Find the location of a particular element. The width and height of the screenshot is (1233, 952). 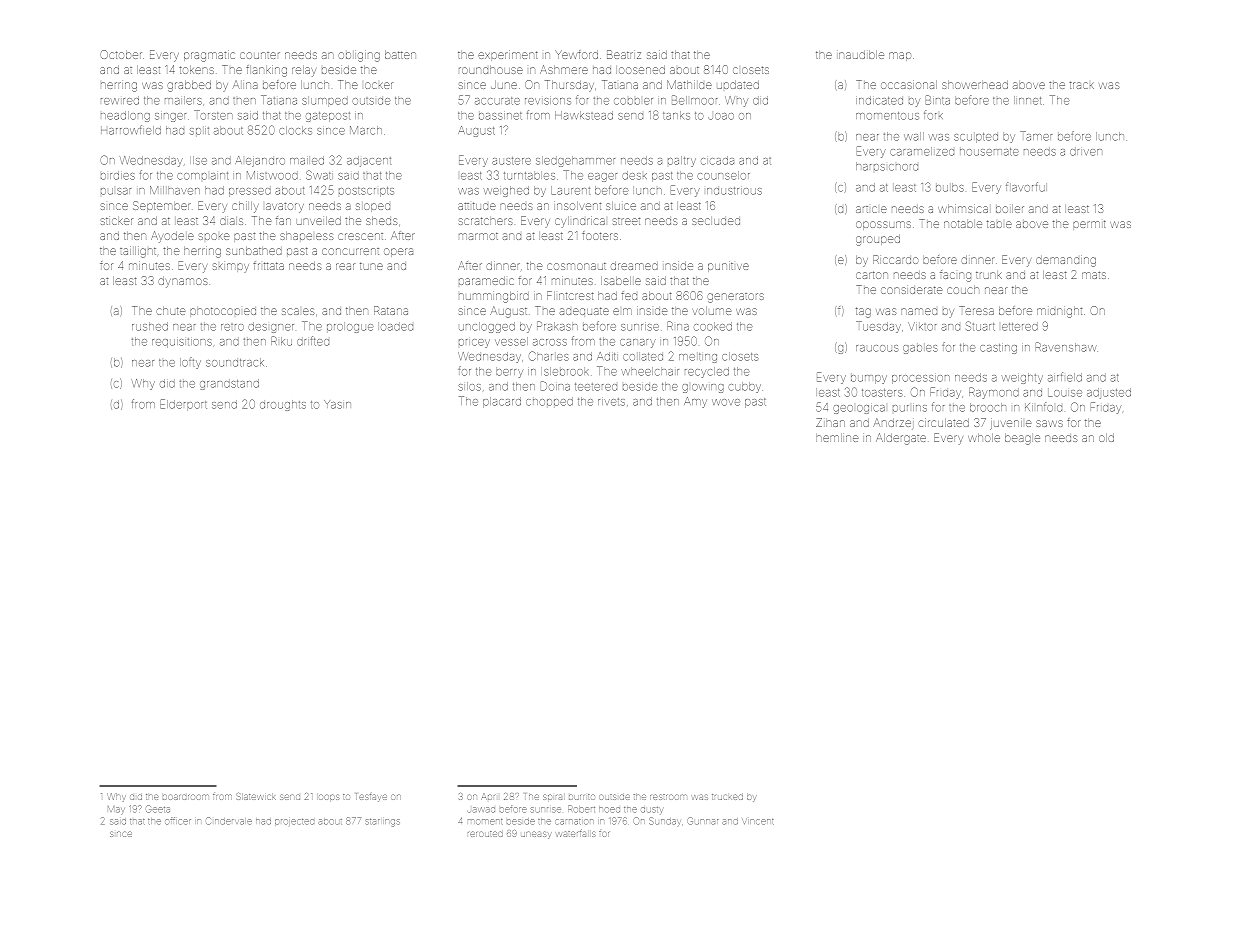

singer is located at coordinates (170, 117).
